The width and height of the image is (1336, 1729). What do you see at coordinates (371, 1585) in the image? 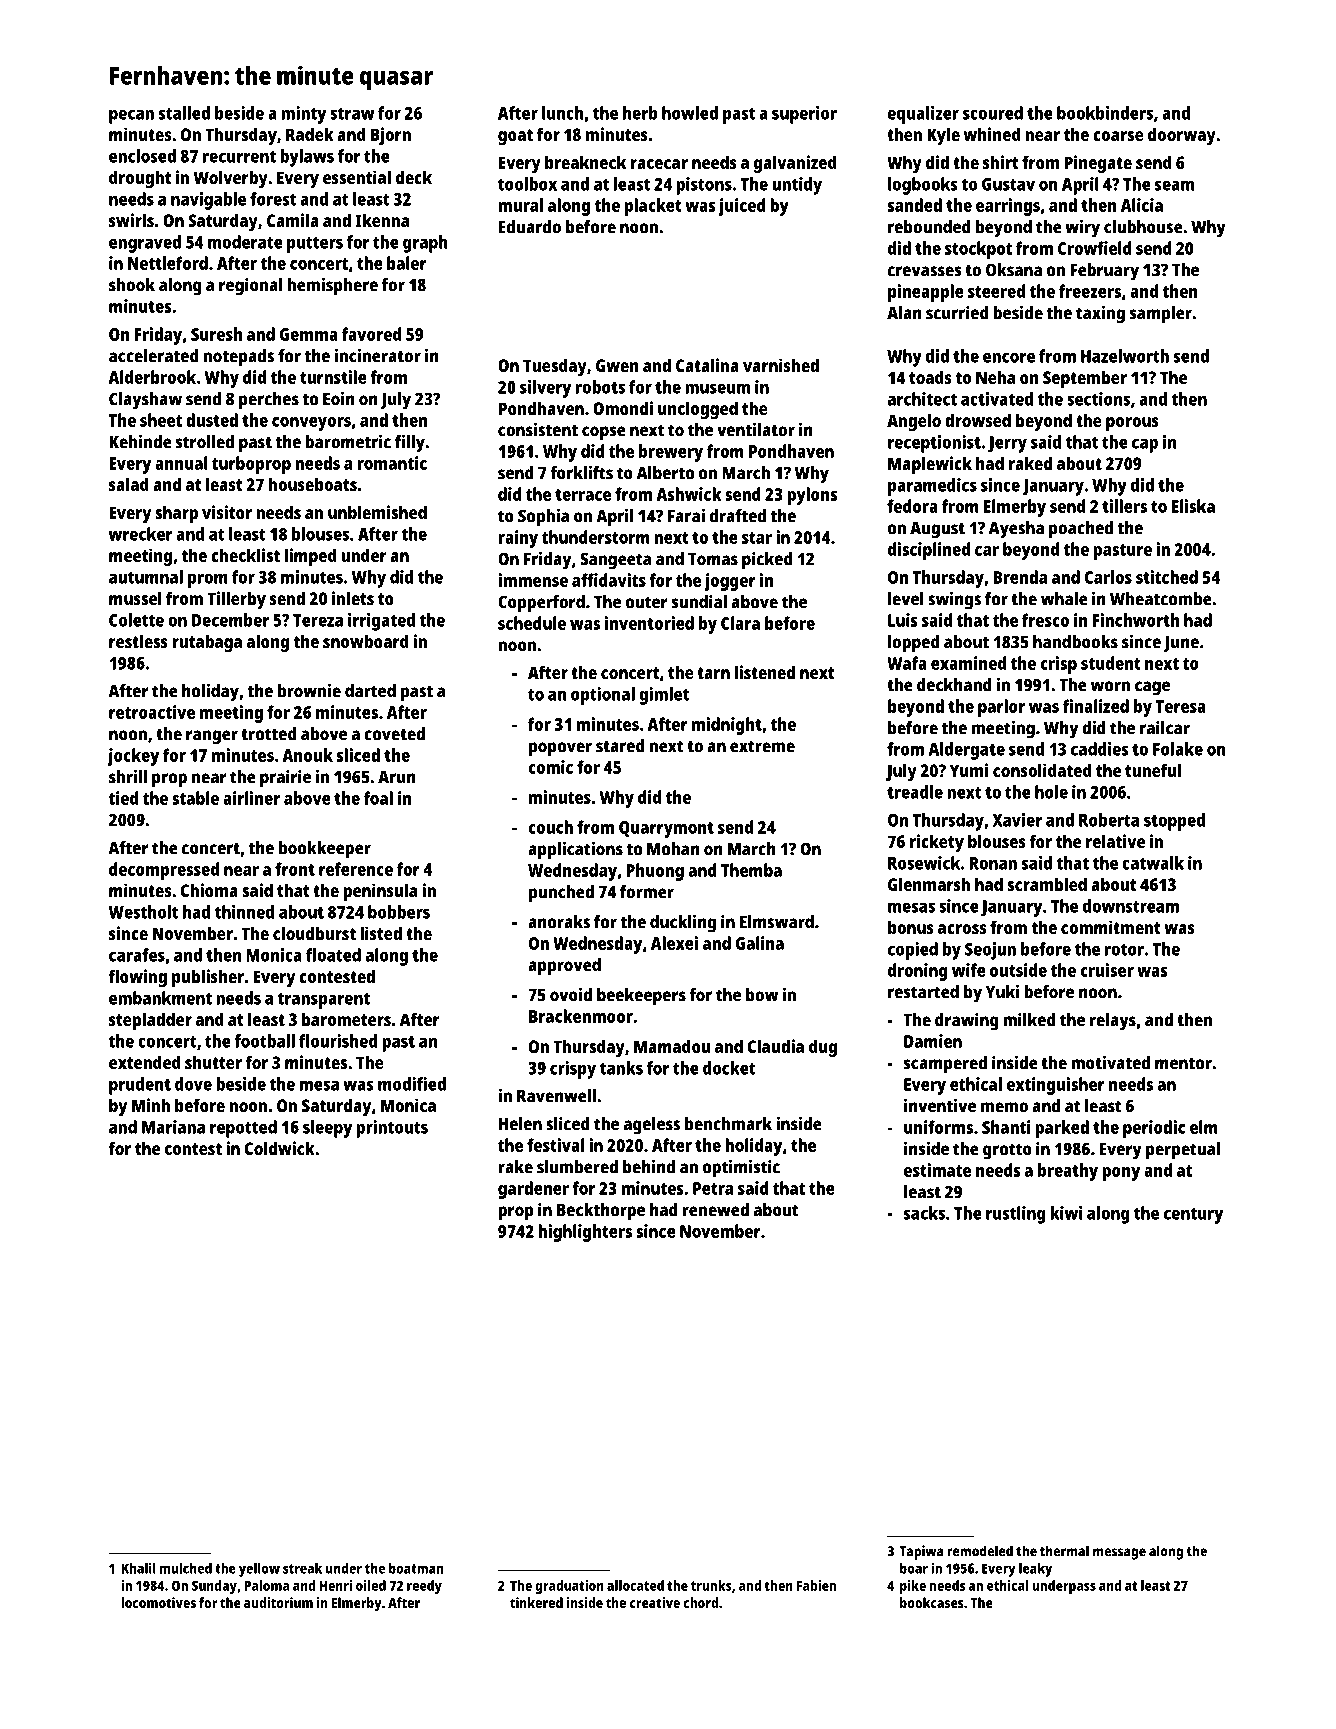
I see `oiled` at bounding box center [371, 1585].
